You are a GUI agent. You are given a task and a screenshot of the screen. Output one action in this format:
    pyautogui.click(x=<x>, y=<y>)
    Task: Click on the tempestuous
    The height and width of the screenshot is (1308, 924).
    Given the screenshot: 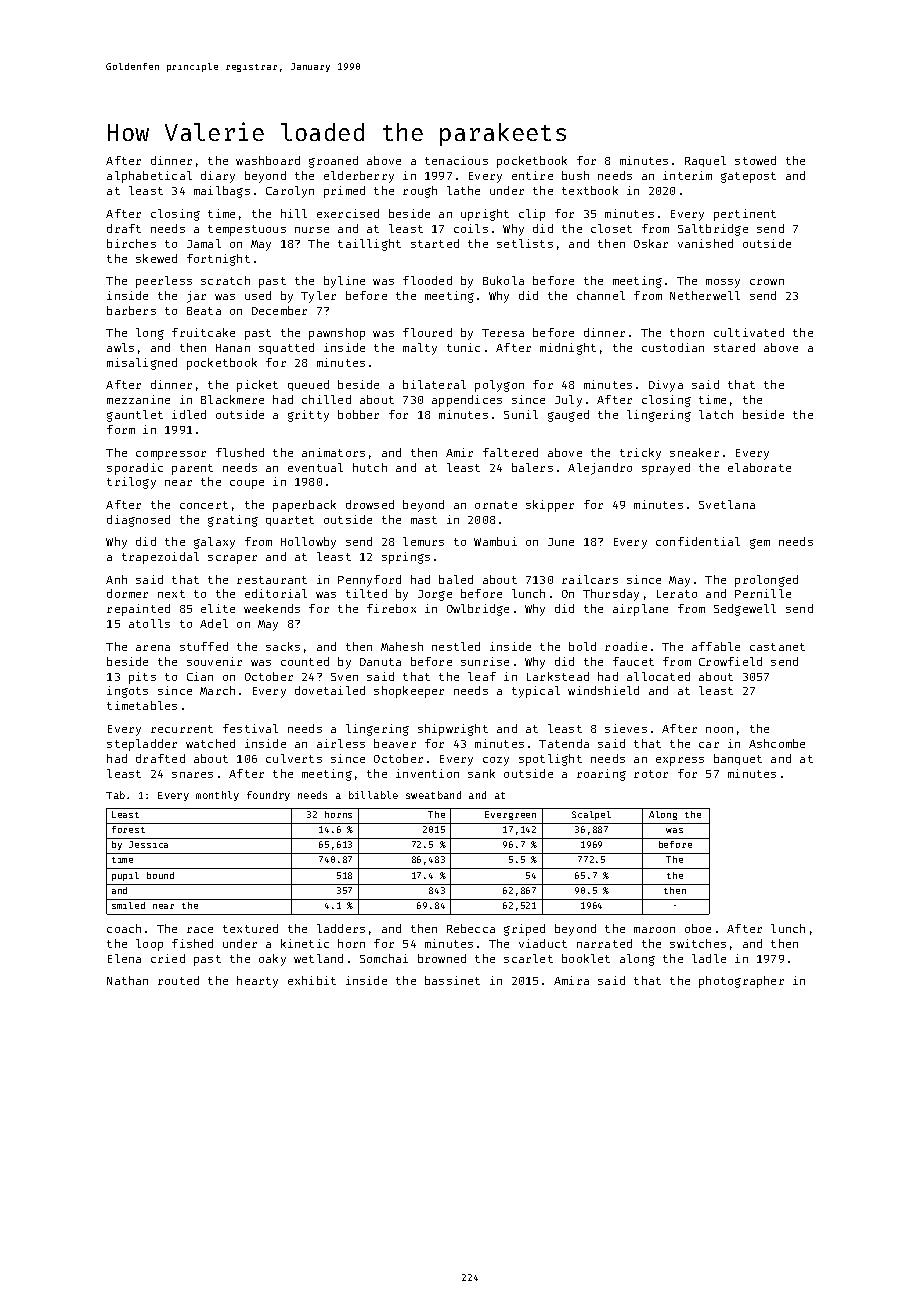 What is the action you would take?
    pyautogui.click(x=247, y=230)
